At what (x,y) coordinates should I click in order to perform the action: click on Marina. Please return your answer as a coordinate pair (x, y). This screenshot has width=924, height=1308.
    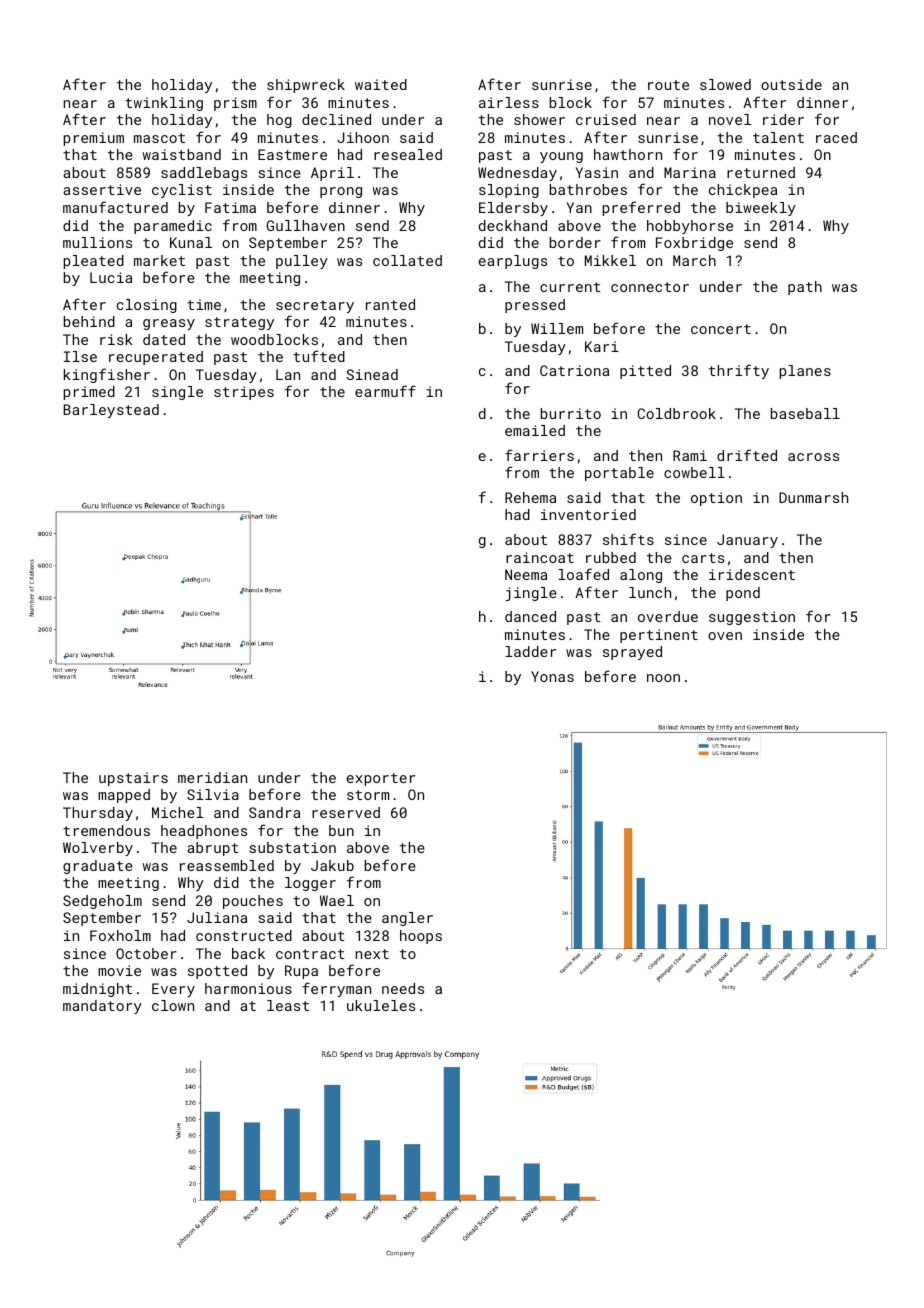
    Looking at the image, I should click on (690, 172).
